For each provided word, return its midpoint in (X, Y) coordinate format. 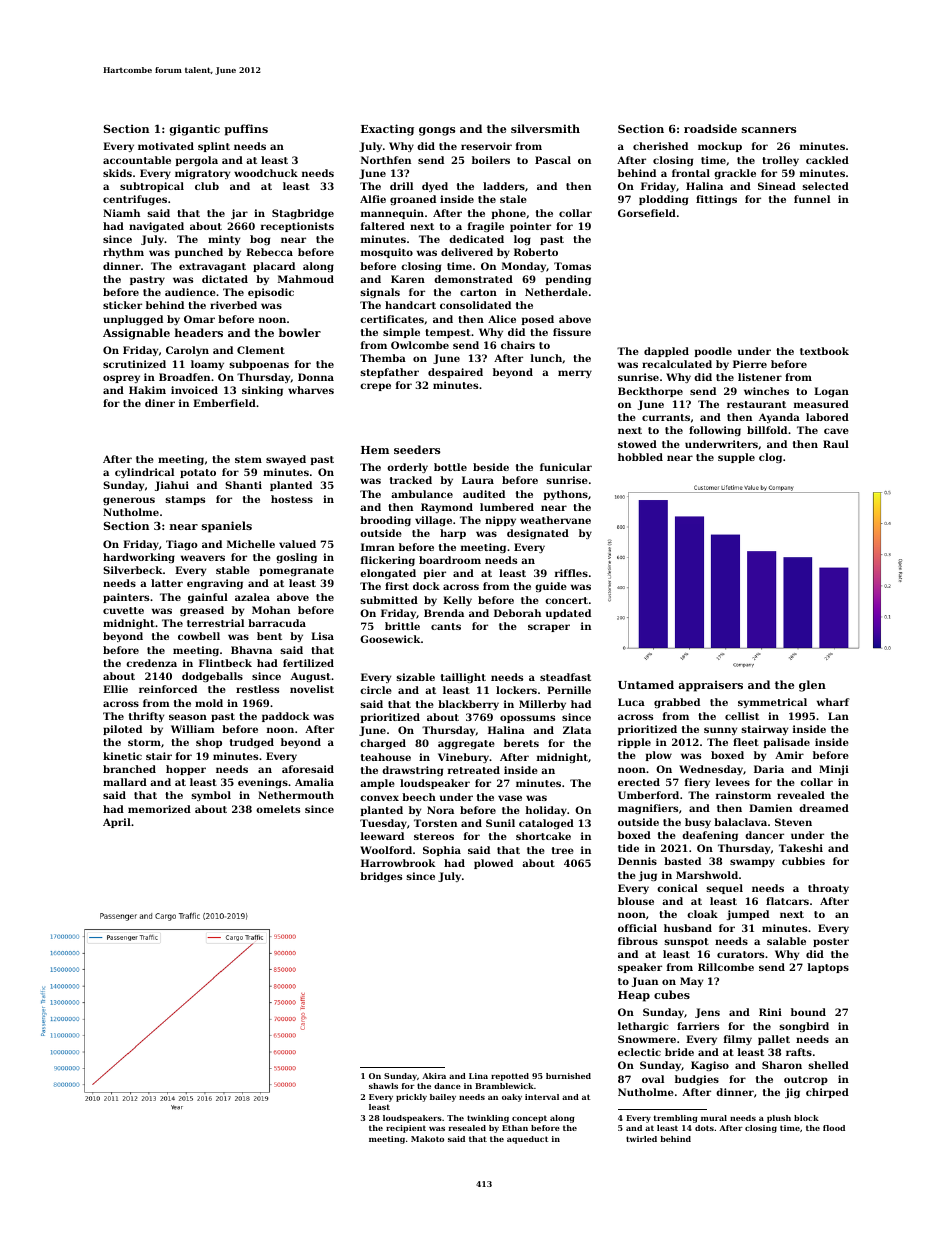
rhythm (123, 253)
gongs (437, 131)
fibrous (638, 941)
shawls (383, 1086)
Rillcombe (726, 967)
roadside (710, 128)
